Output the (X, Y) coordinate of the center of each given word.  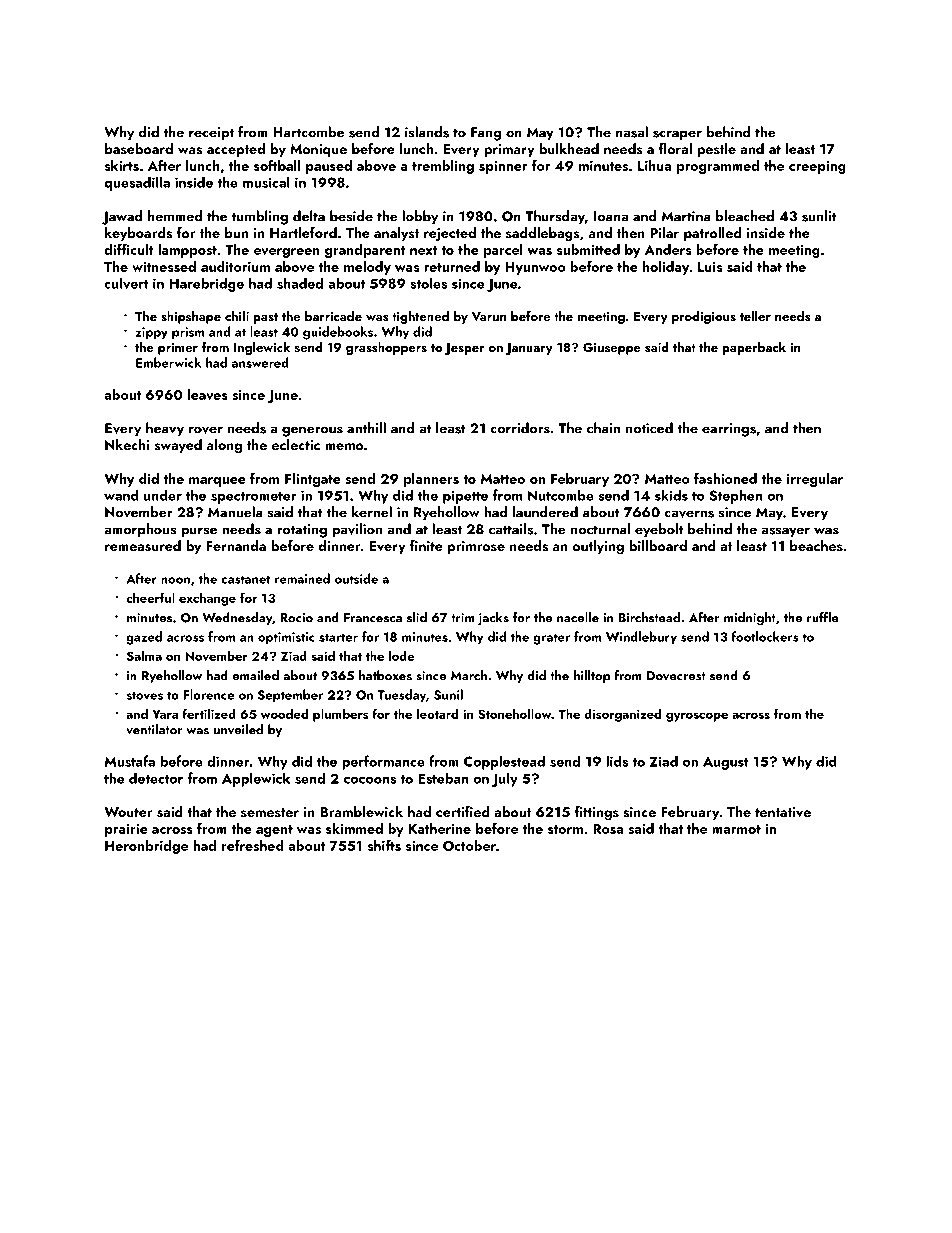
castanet (246, 579)
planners (431, 480)
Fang (486, 134)
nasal (632, 132)
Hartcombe (308, 132)
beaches (816, 545)
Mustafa (130, 761)
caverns (689, 514)
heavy (165, 429)
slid (417, 617)
